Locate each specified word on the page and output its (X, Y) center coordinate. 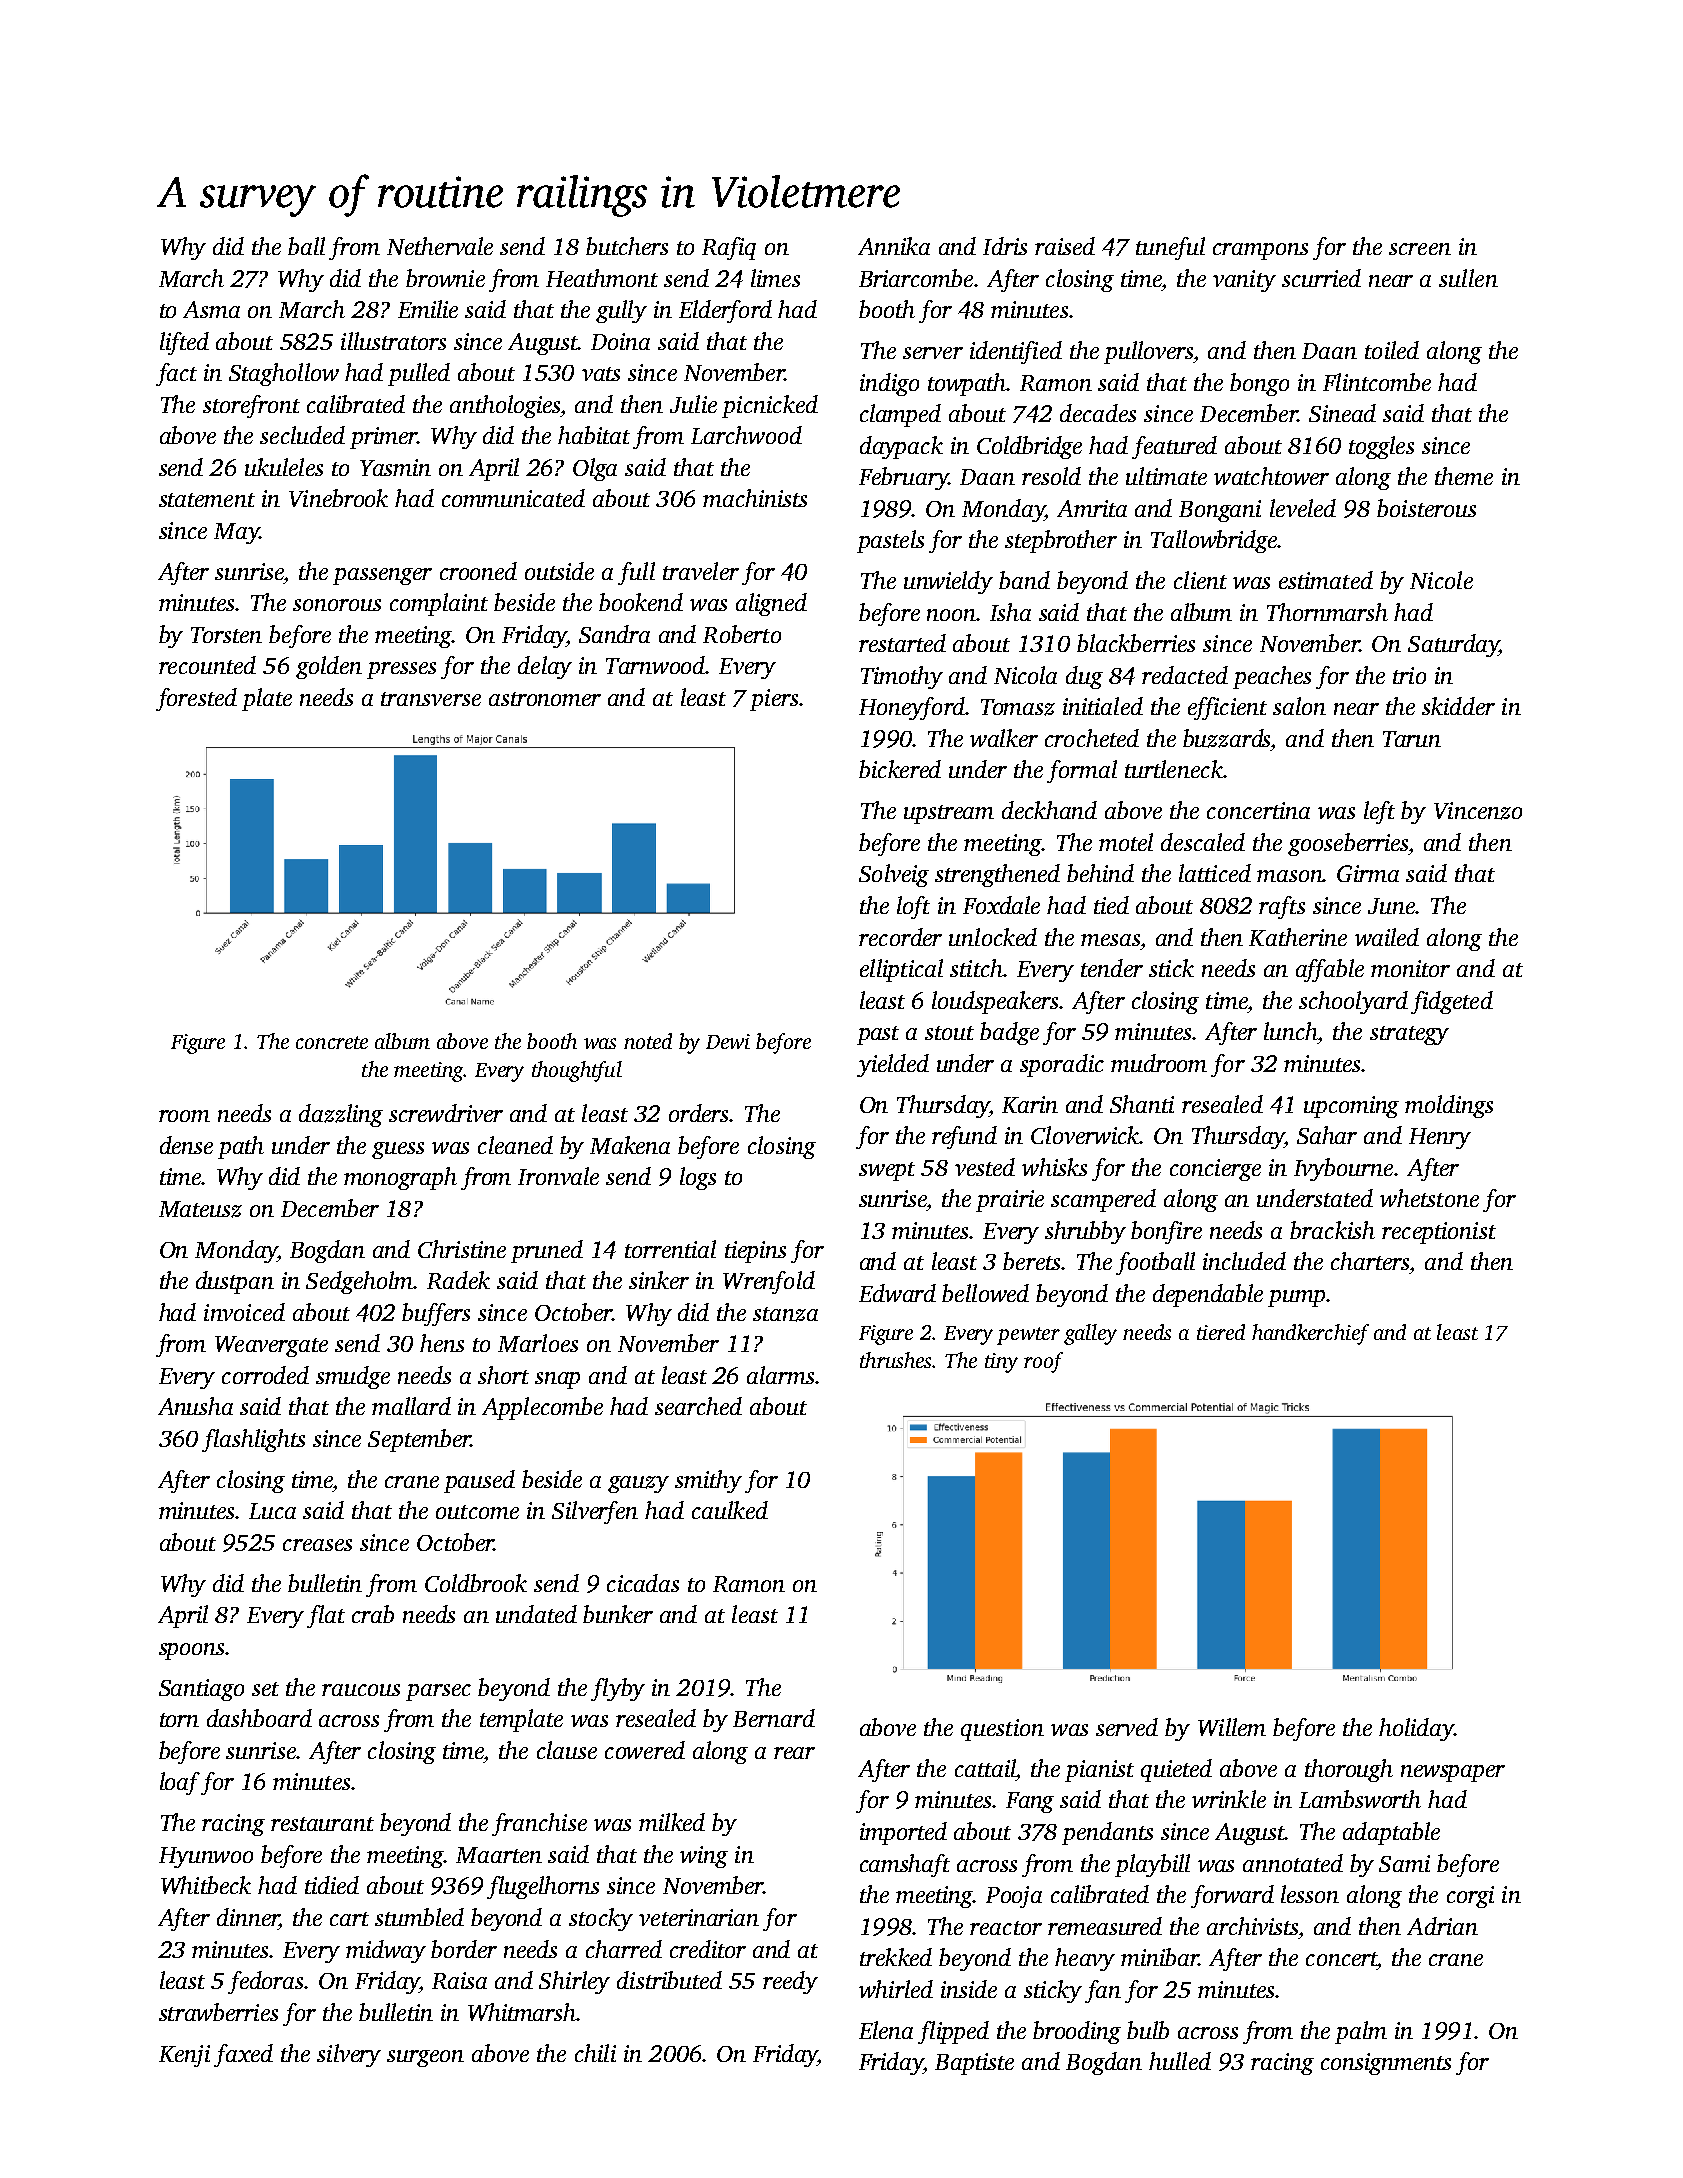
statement (207, 500)
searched (698, 1406)
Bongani (1220, 511)
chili (595, 2053)
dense (186, 1145)
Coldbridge (1029, 447)
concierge (1215, 1170)
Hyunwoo (206, 1857)
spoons (191, 1651)
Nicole (1441, 580)
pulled (419, 374)
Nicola (1025, 675)
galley (1090, 1334)
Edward (897, 1293)
